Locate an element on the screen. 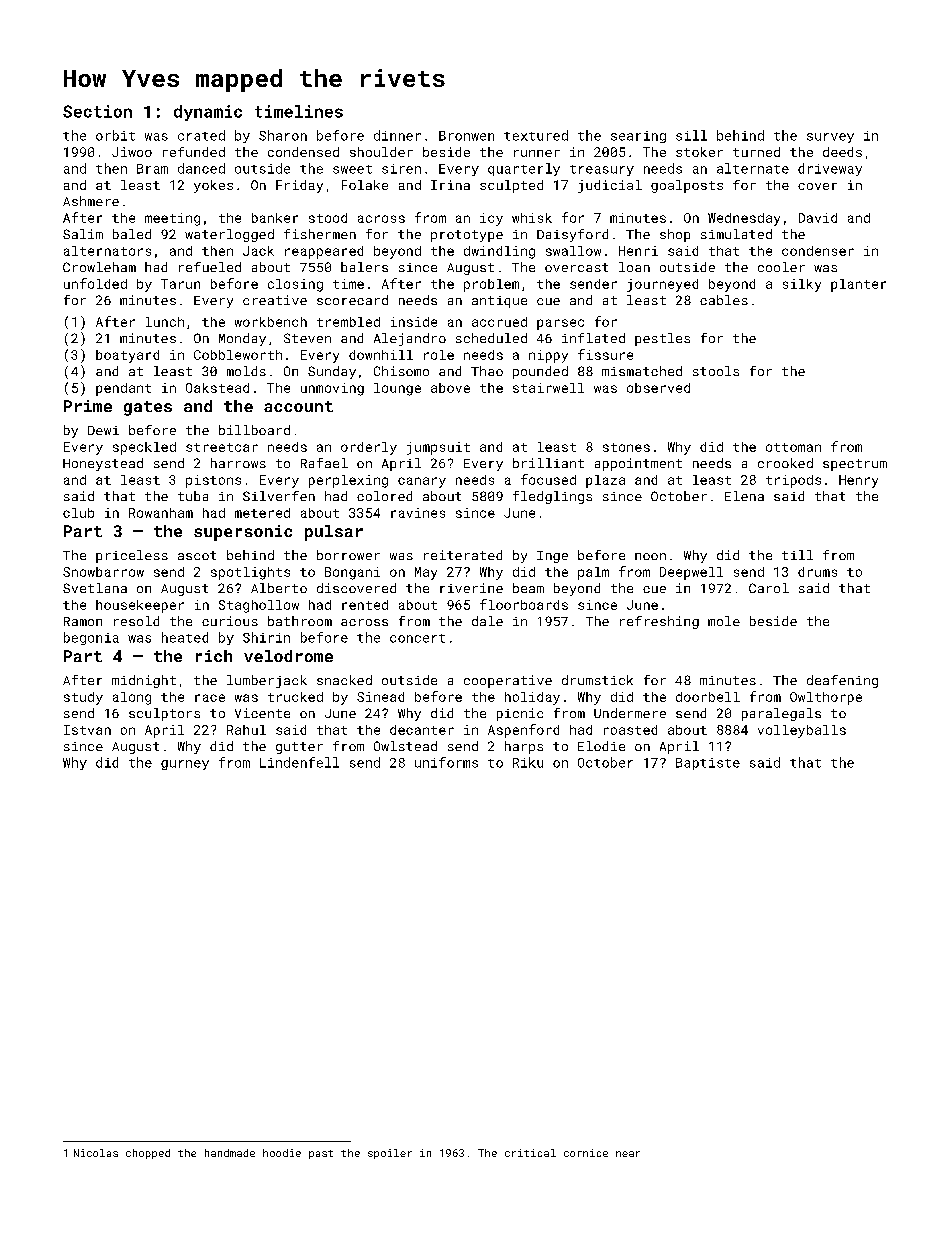  Nicolas is located at coordinates (96, 1153).
